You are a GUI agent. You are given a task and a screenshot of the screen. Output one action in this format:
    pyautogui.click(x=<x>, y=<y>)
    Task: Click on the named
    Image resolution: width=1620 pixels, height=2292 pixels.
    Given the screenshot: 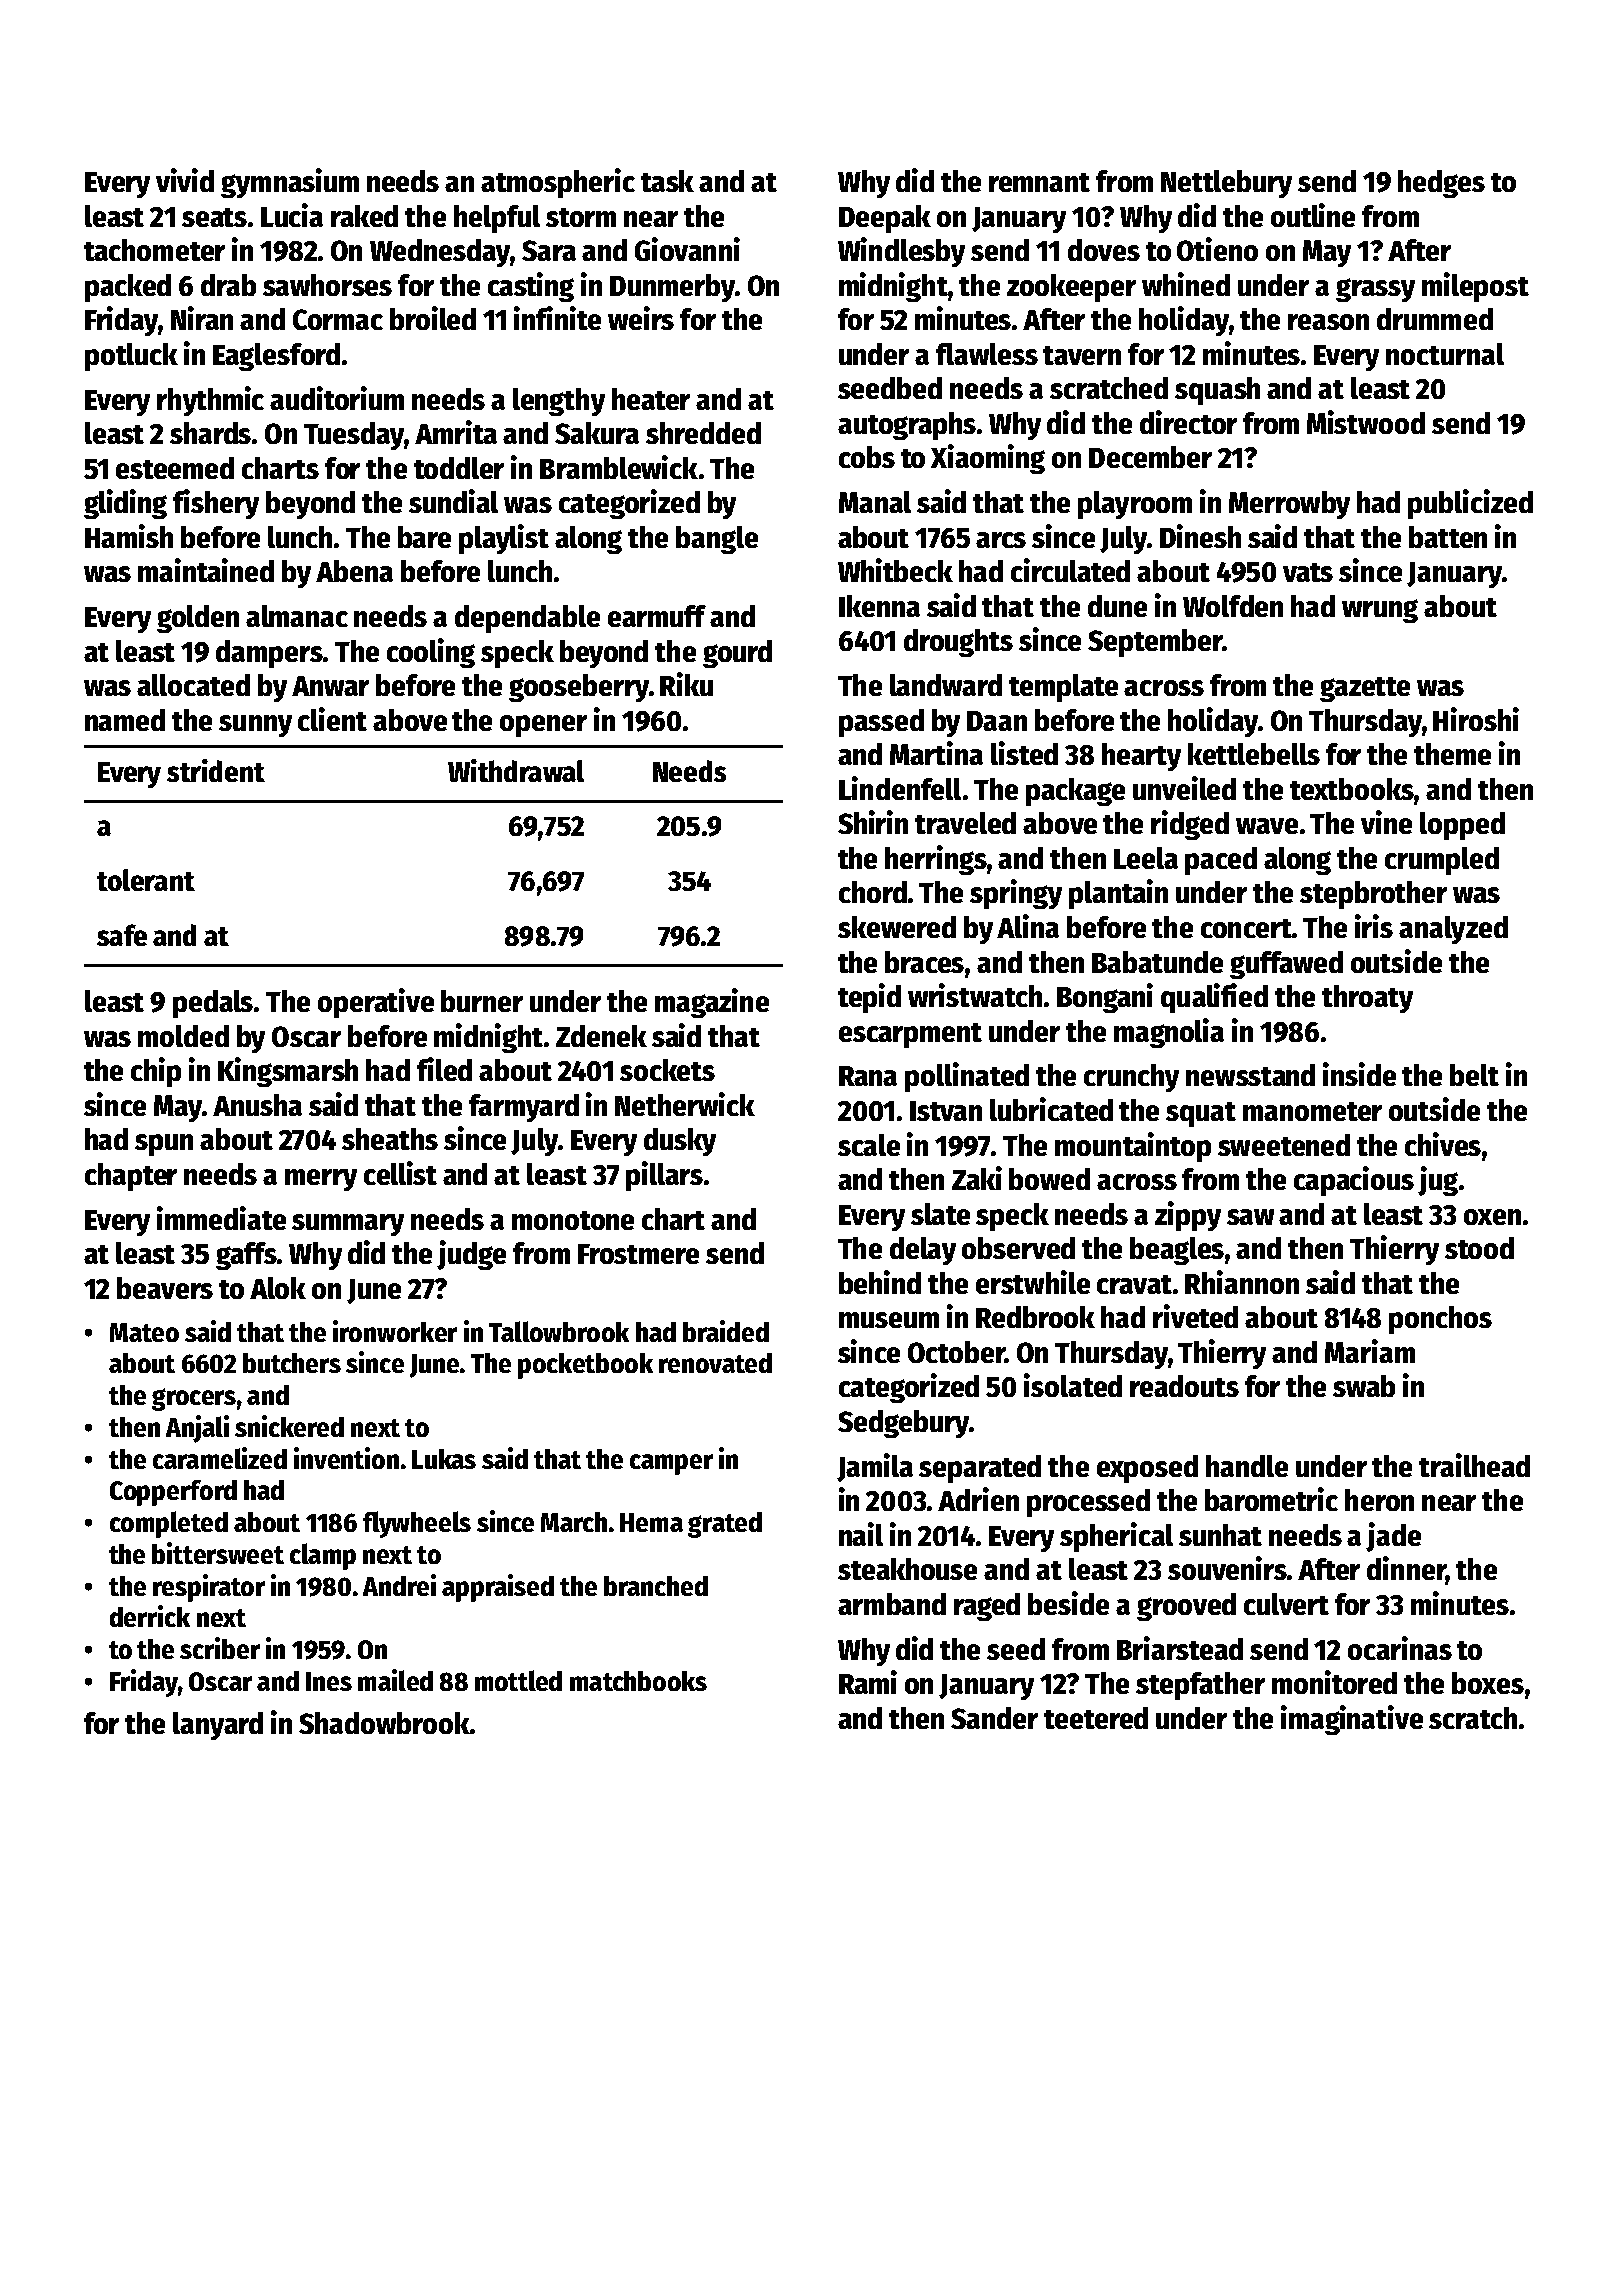 What is the action you would take?
    pyautogui.click(x=125, y=720)
